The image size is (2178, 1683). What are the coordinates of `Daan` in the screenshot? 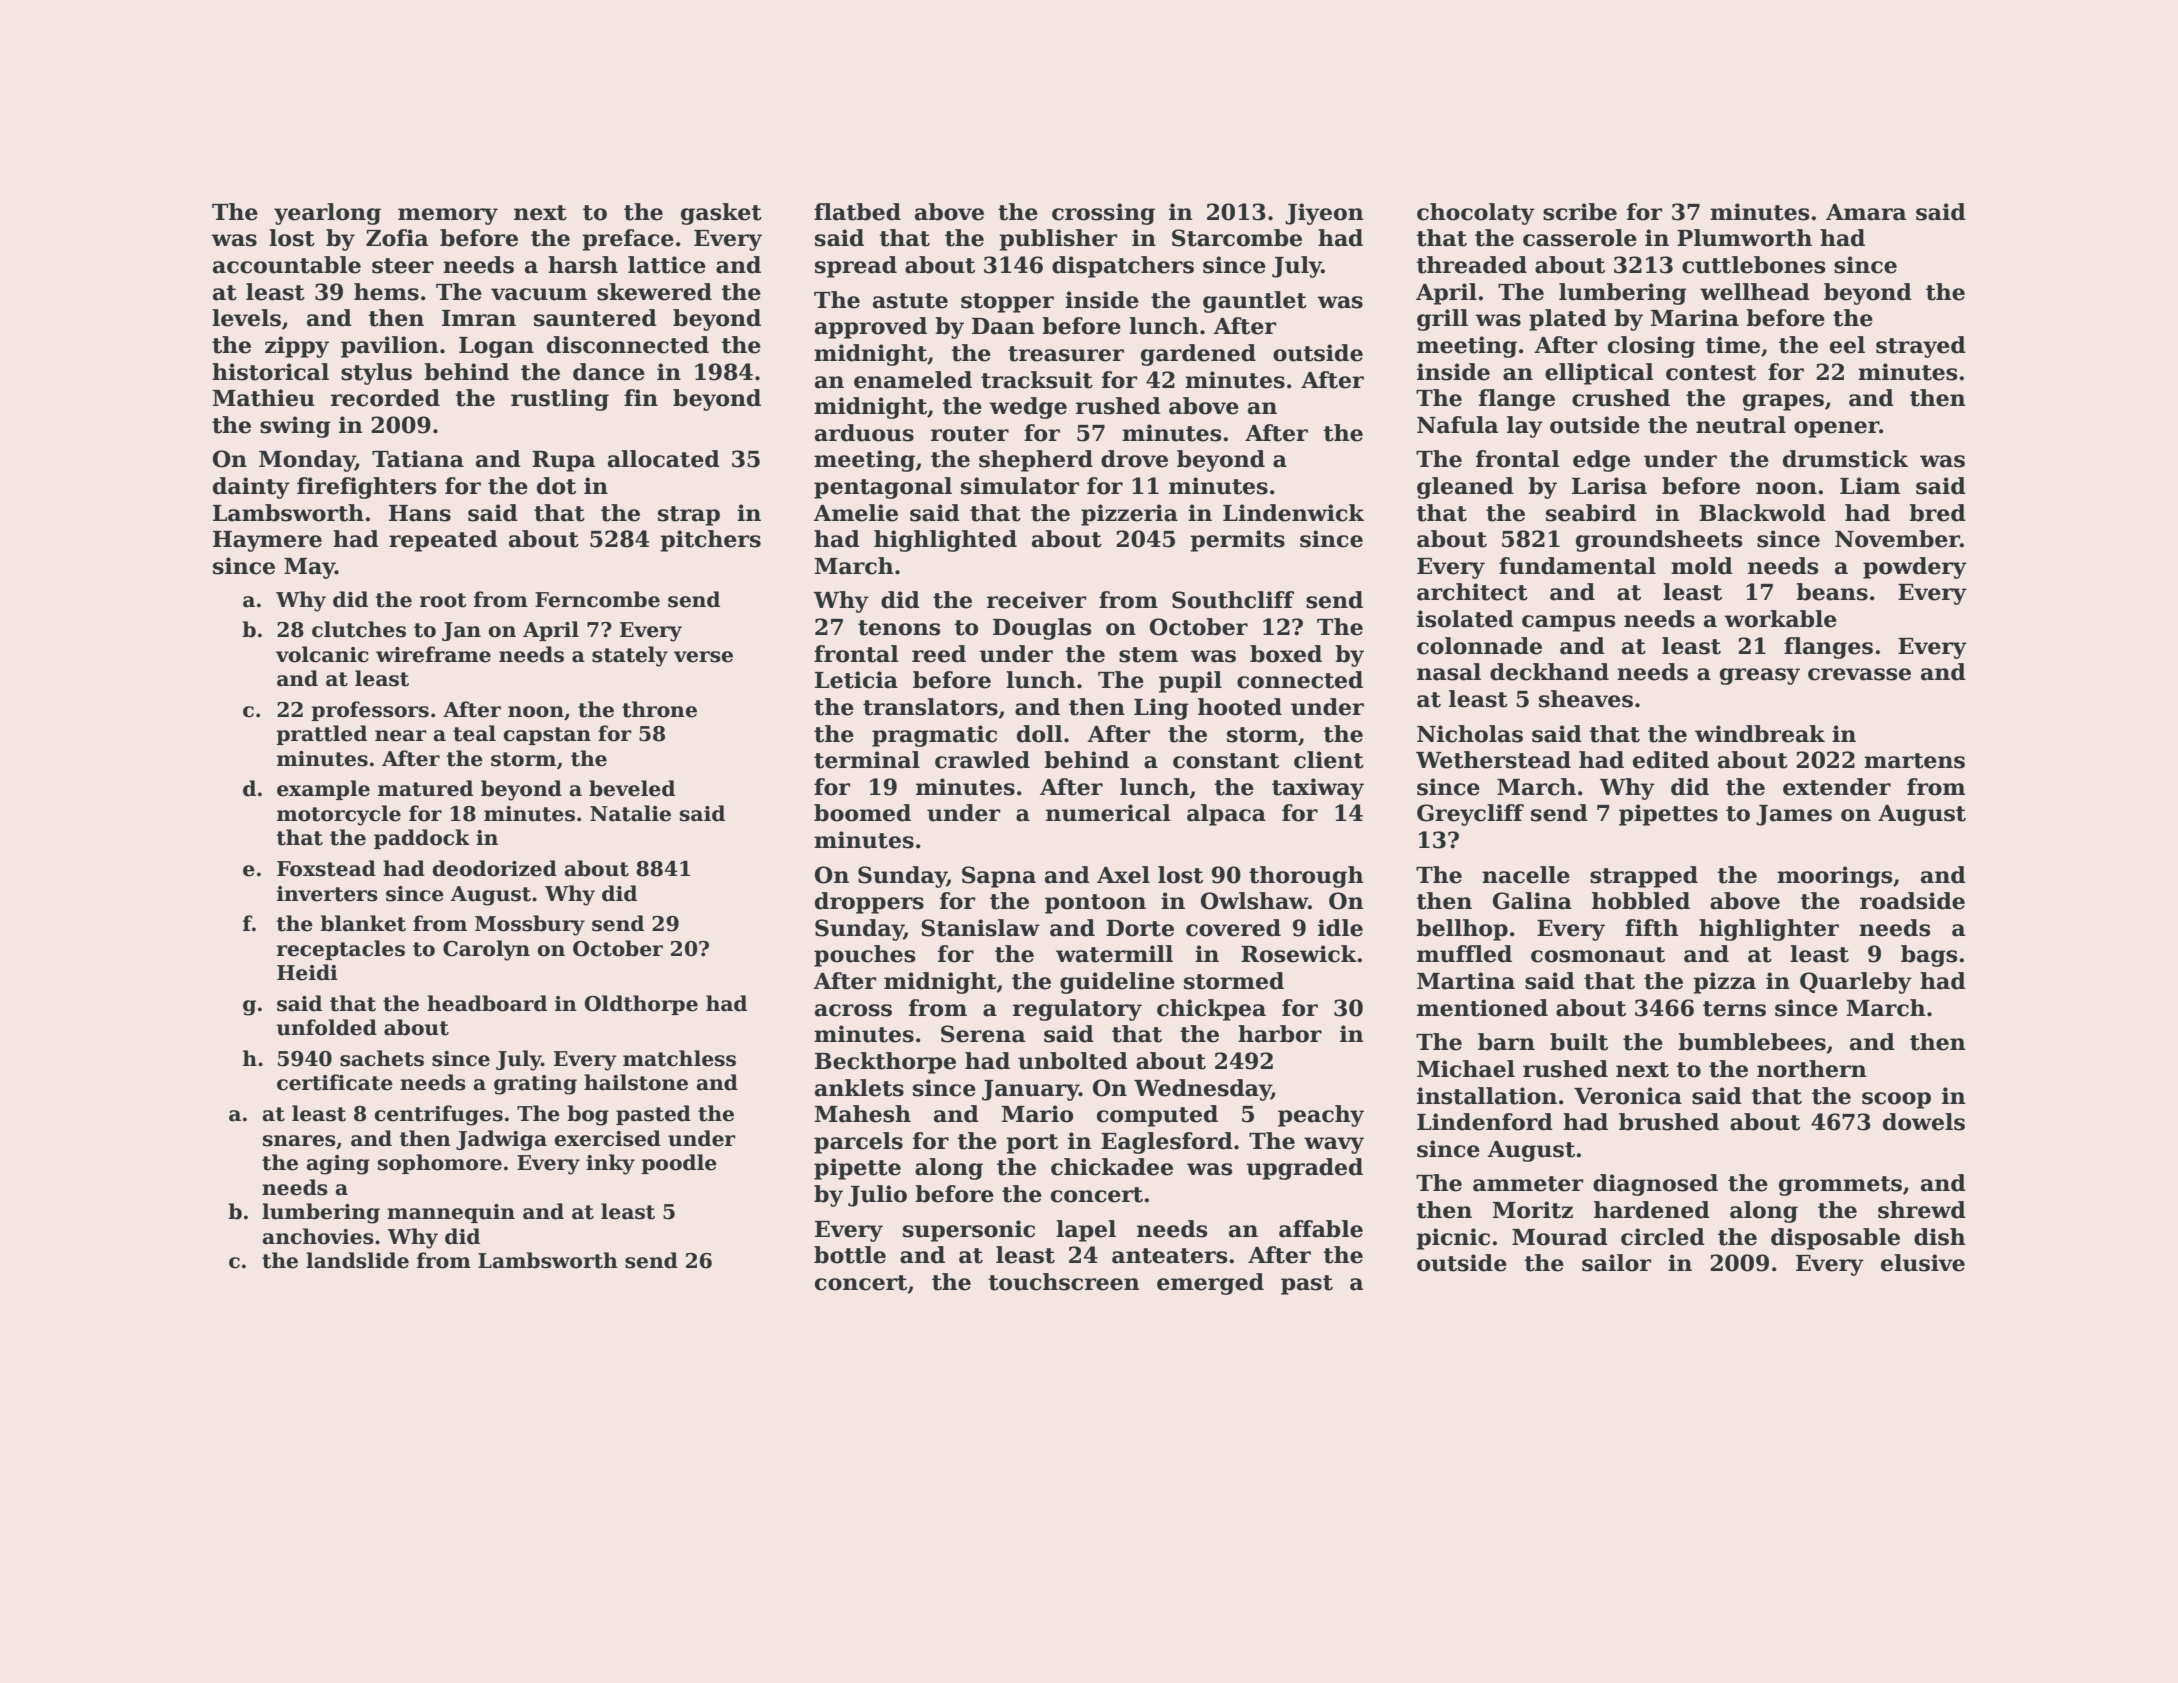 It's located at (1003, 326).
